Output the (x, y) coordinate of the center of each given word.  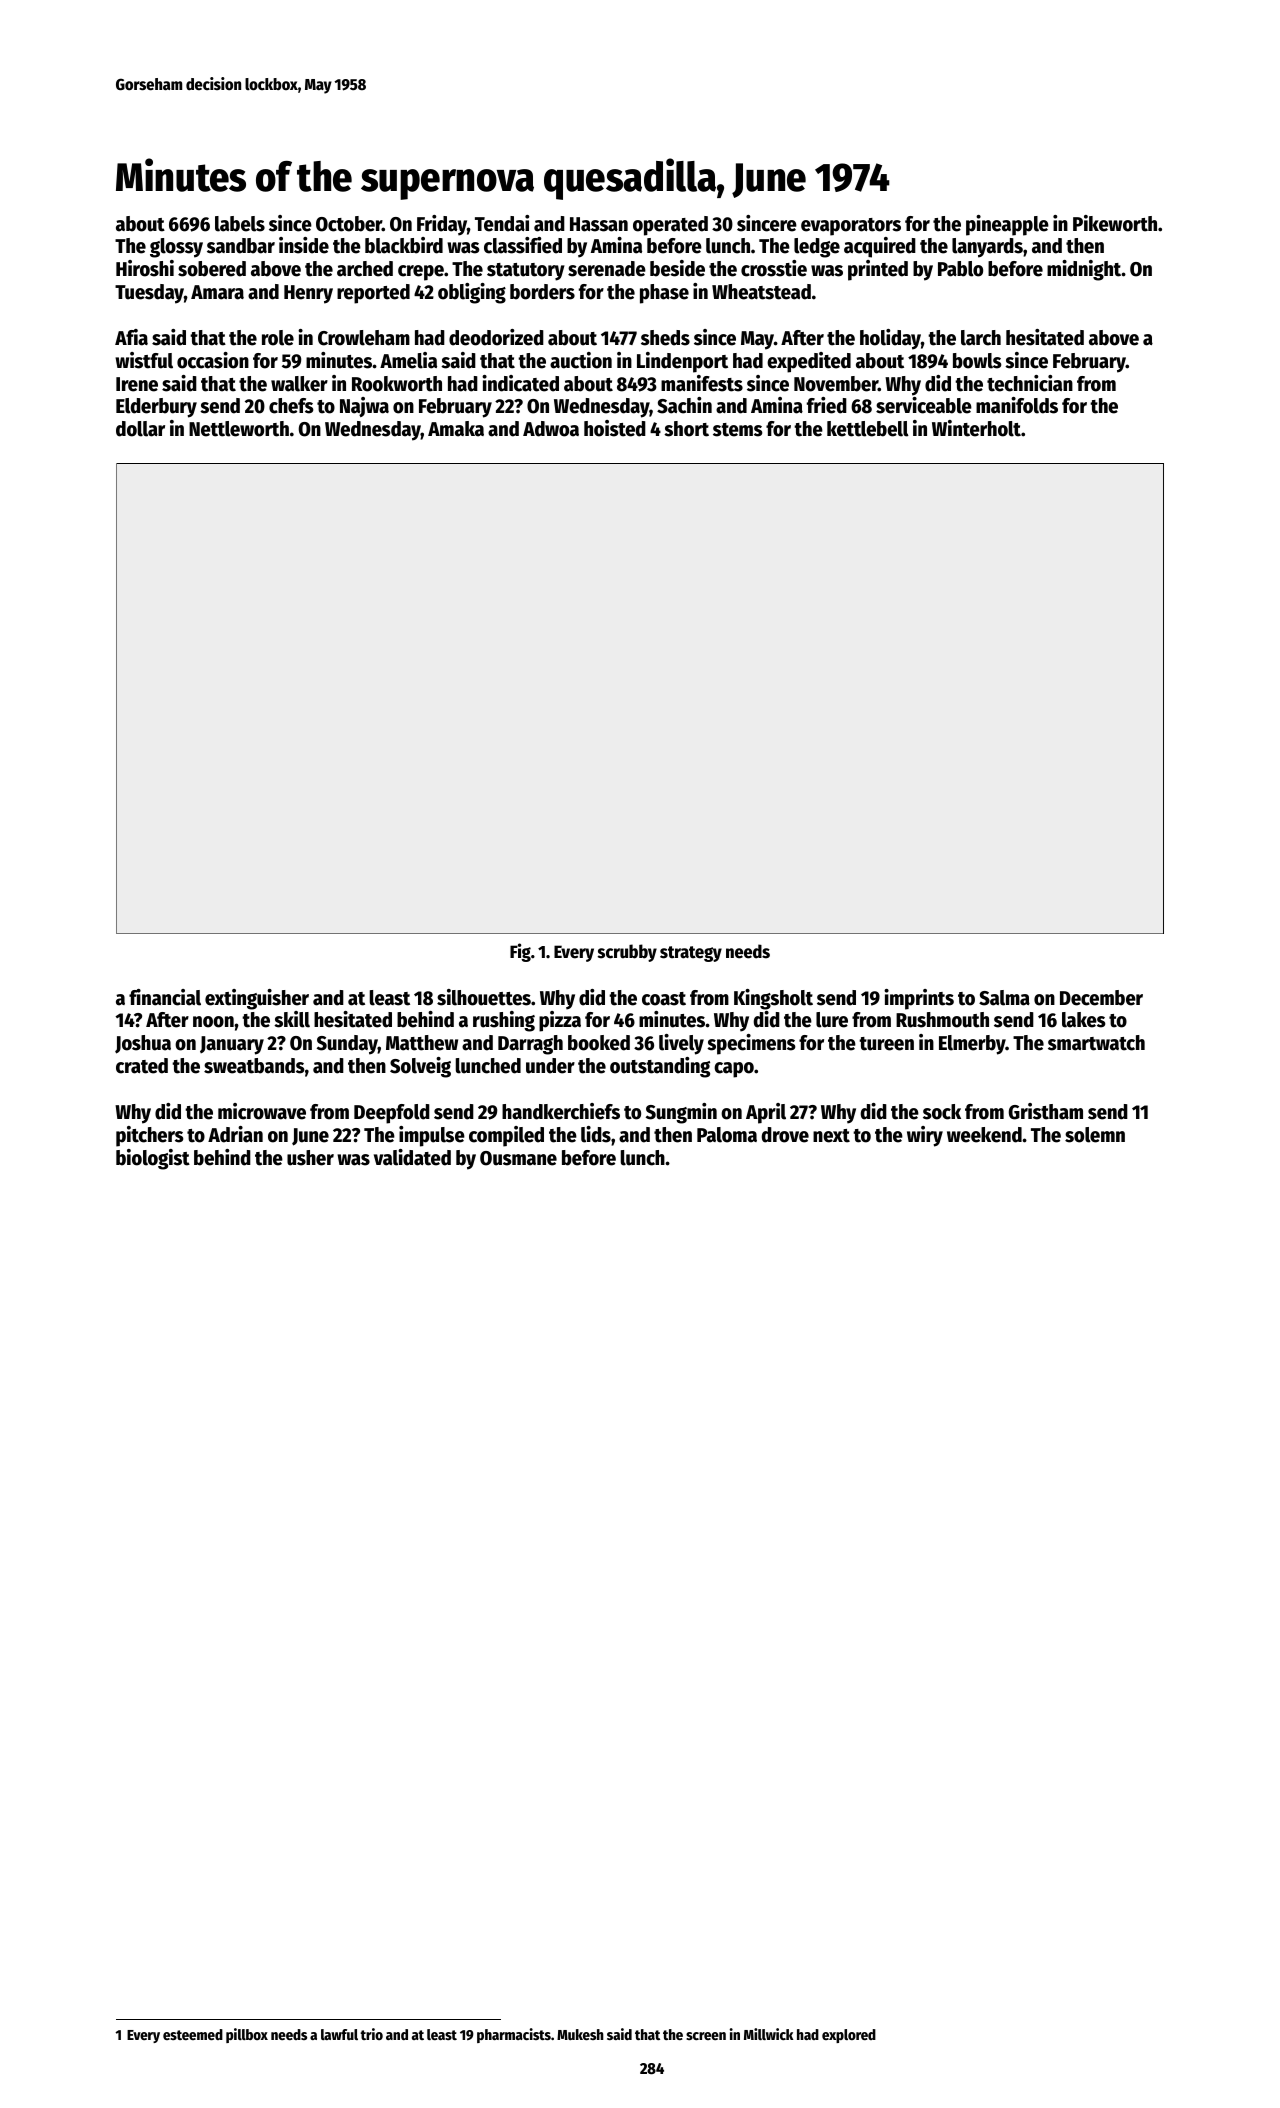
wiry (925, 1136)
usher (310, 1158)
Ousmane (518, 1158)
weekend (984, 1135)
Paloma (727, 1135)
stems (738, 430)
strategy (691, 954)
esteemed (193, 2034)
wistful (144, 360)
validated (412, 1157)
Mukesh (580, 2034)
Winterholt (976, 428)
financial (165, 997)
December (1101, 998)
